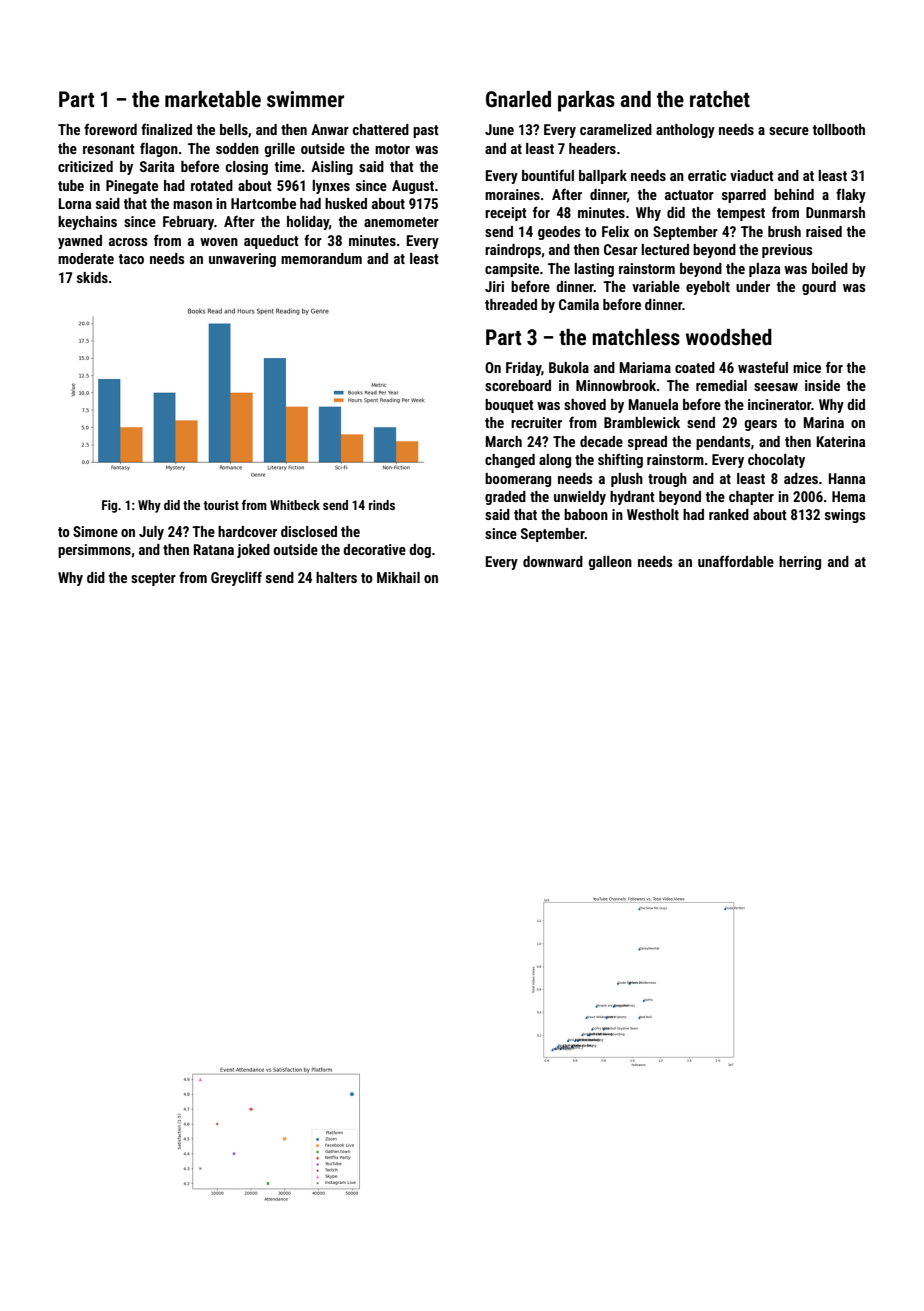 The image size is (924, 1311). Describe the element at coordinates (848, 496) in the screenshot. I see `Hema` at that location.
